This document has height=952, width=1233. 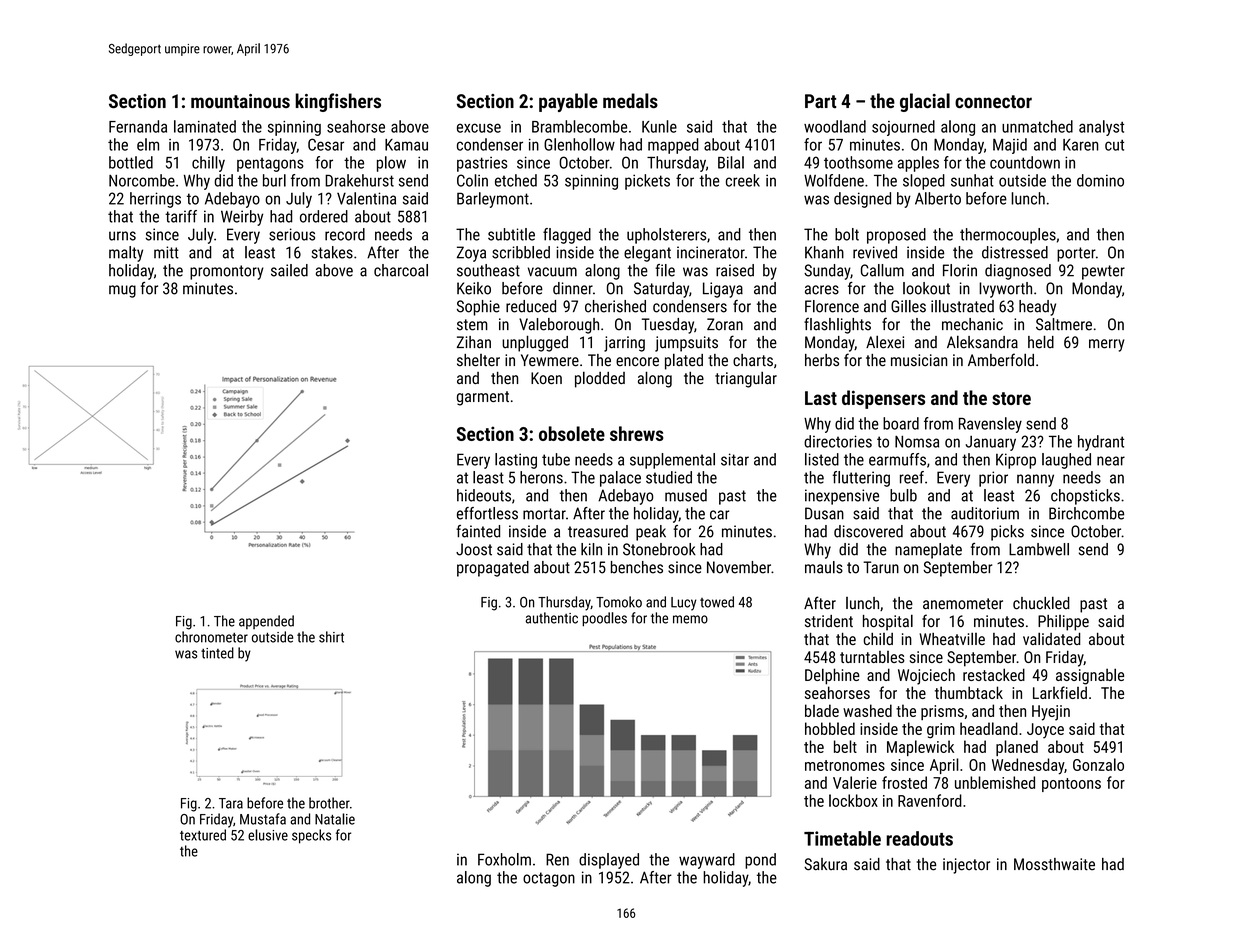 What do you see at coordinates (478, 531) in the document?
I see `fainted` at bounding box center [478, 531].
